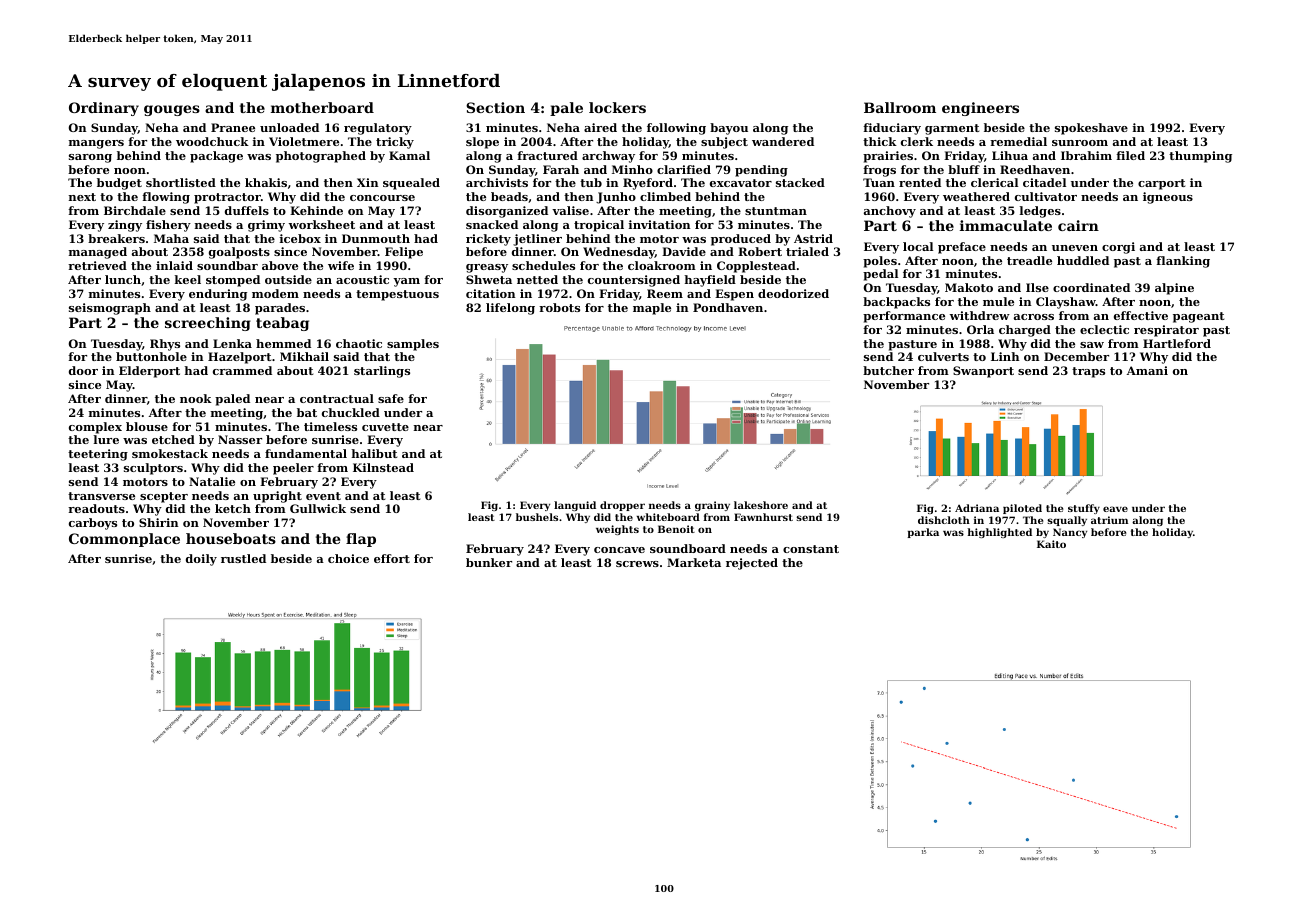  I want to click on Ballroom, so click(900, 107).
